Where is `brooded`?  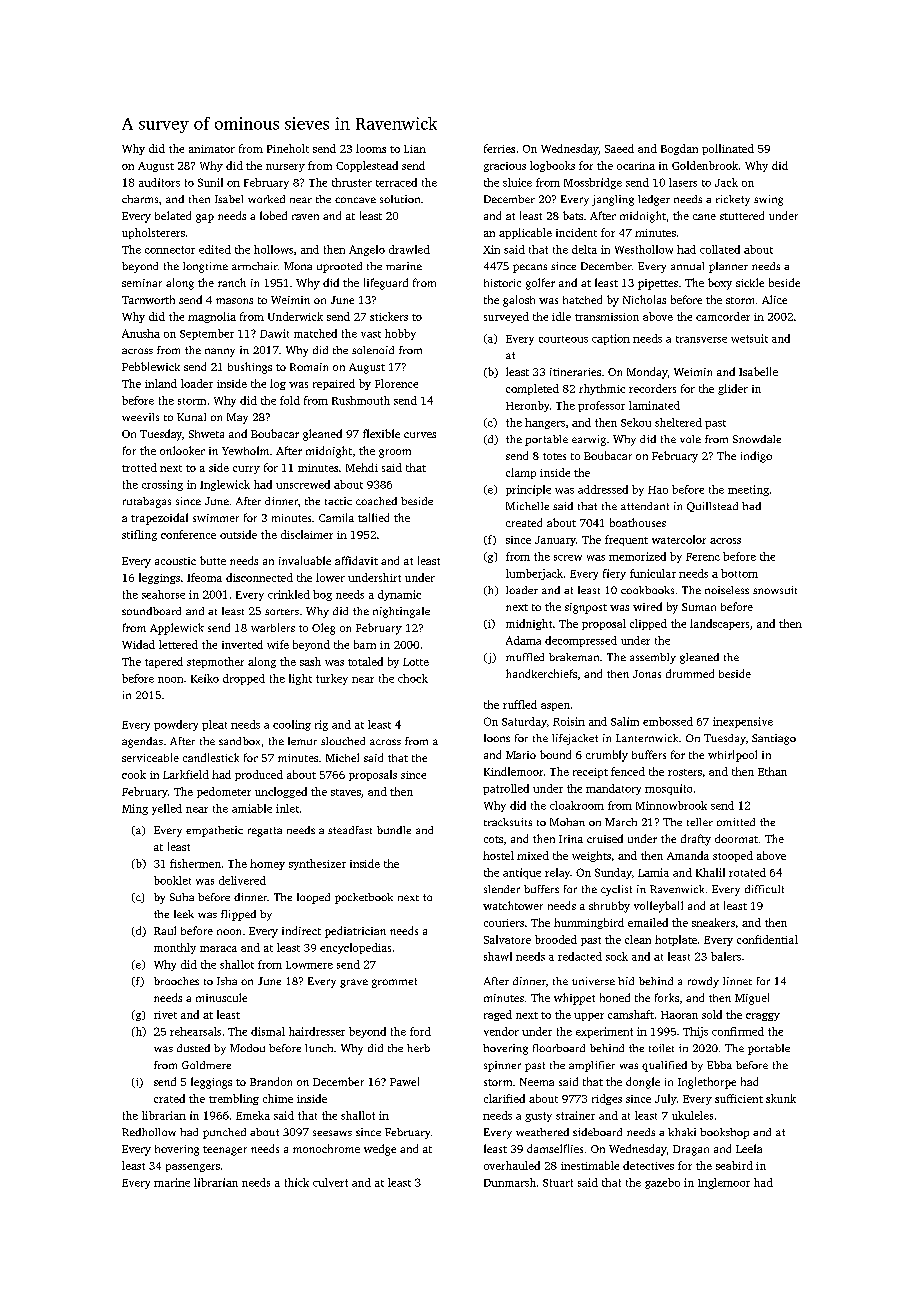 brooded is located at coordinates (556, 939).
